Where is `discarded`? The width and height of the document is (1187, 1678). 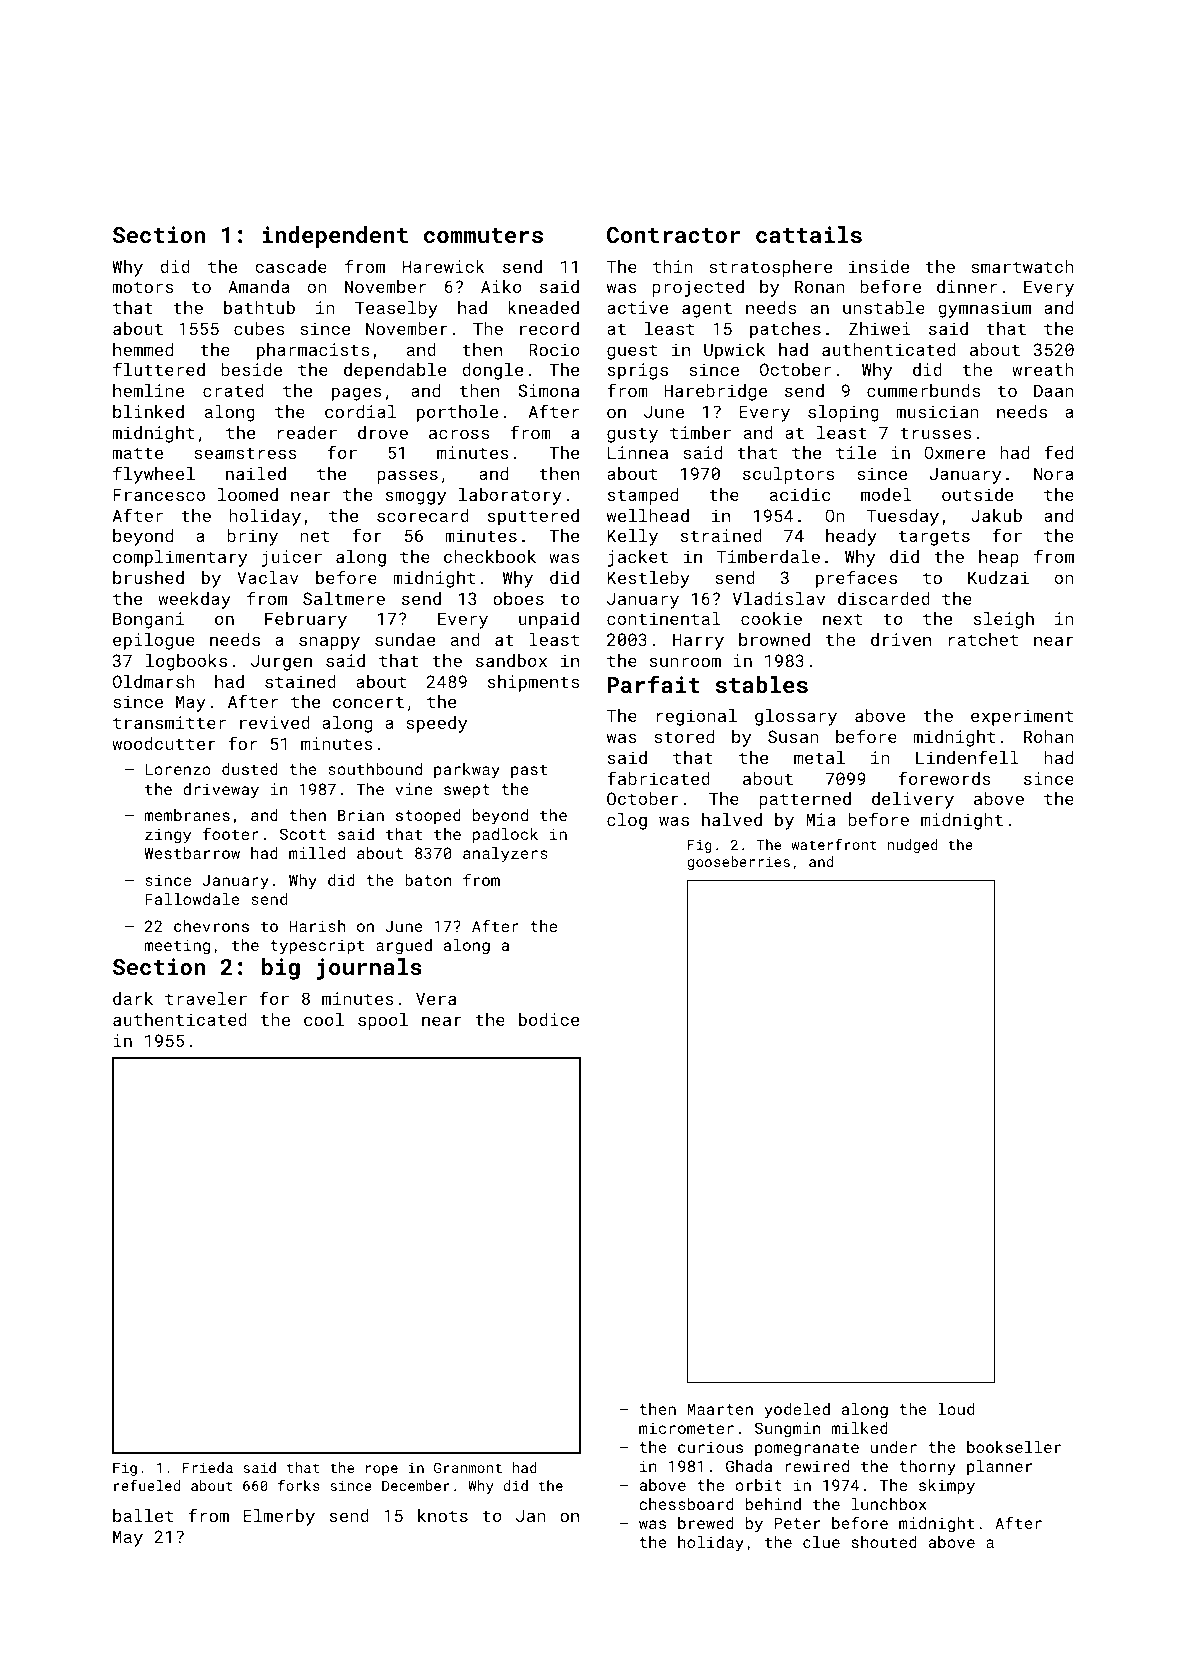
discarded is located at coordinates (884, 598).
